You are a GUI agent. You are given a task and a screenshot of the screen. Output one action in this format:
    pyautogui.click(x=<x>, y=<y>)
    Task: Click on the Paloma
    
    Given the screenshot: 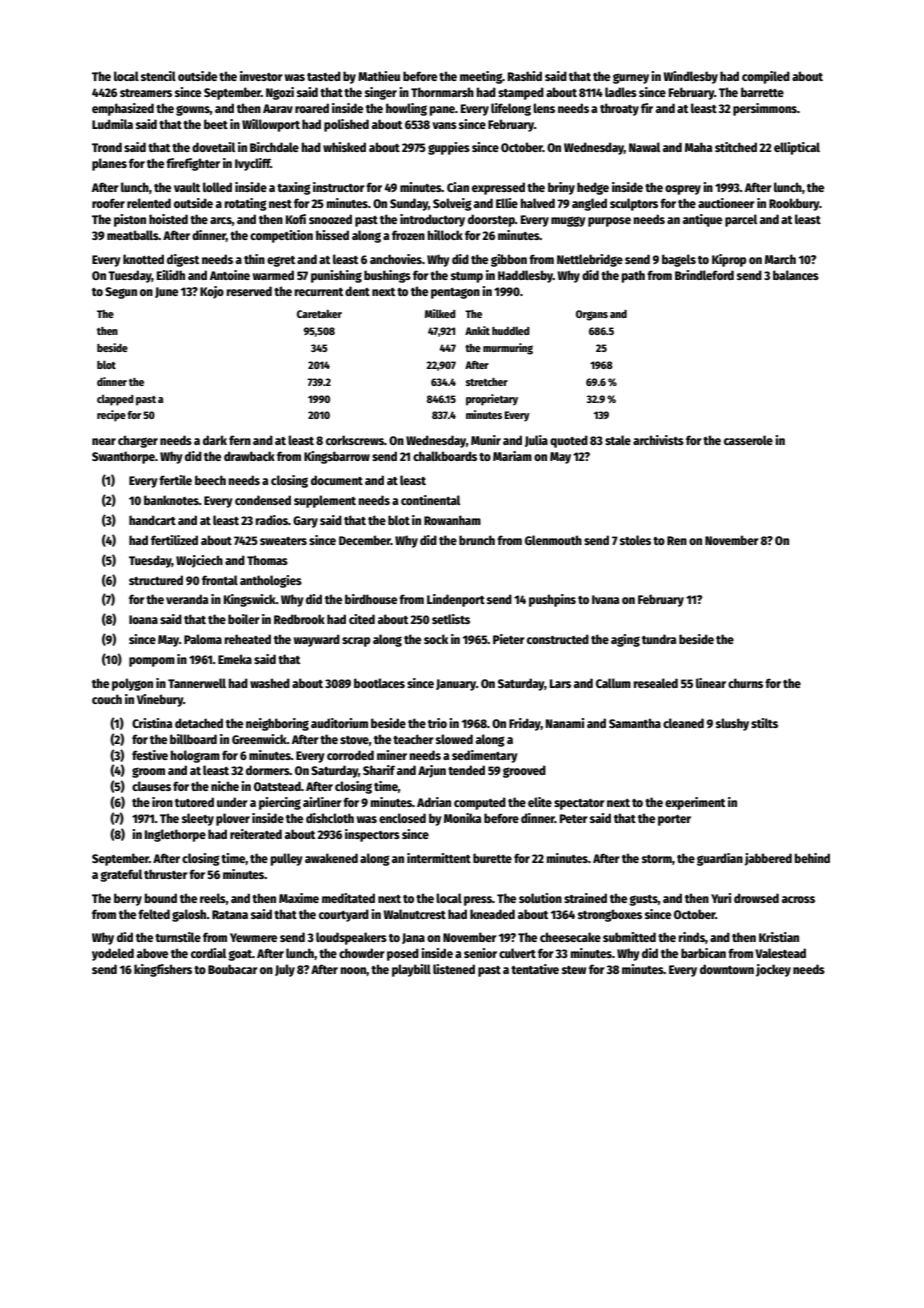 What is the action you would take?
    pyautogui.click(x=203, y=639)
